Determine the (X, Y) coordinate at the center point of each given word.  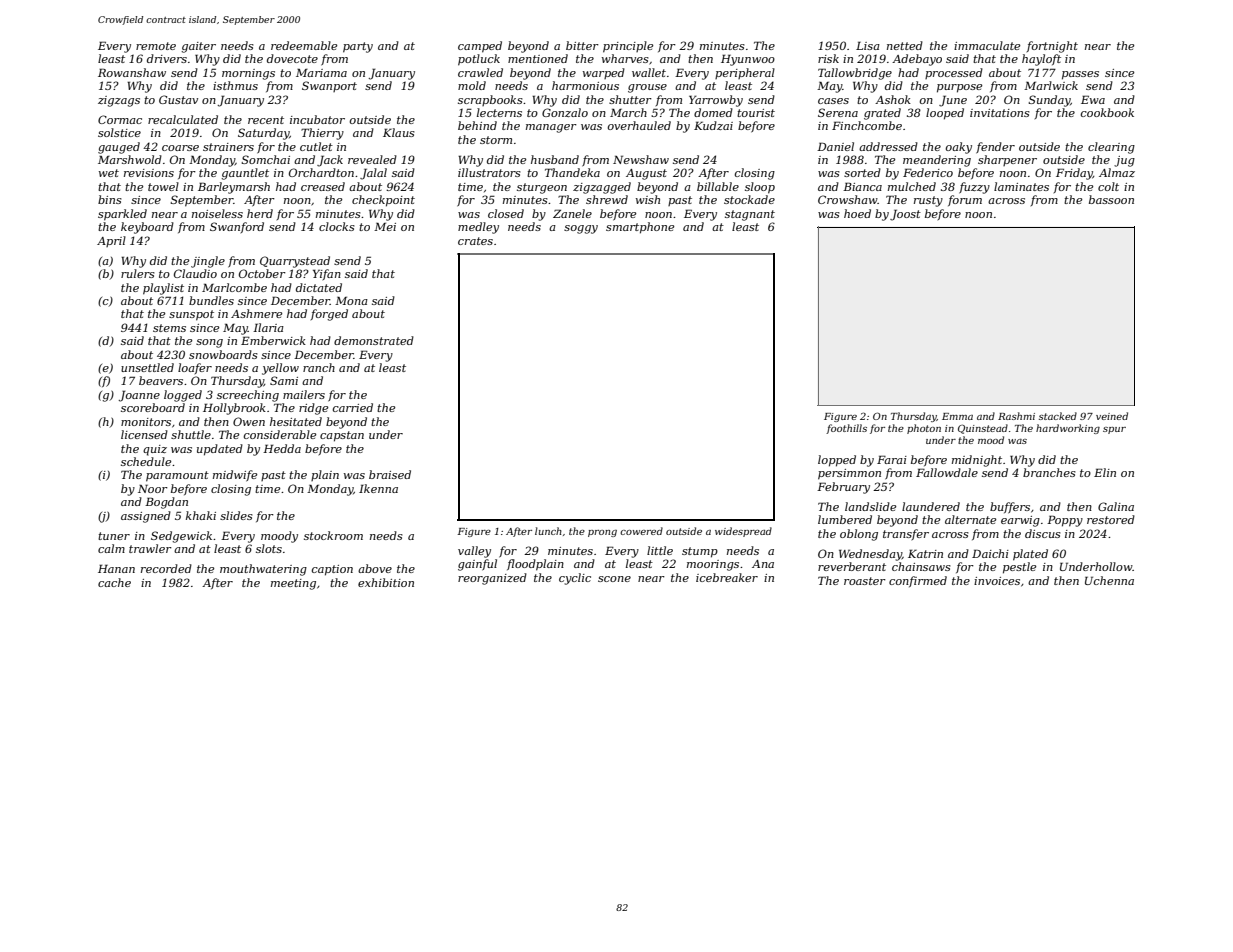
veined (1112, 416)
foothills (846, 429)
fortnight (1052, 47)
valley (474, 552)
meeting (293, 584)
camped (480, 47)
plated (1030, 555)
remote (156, 46)
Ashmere (256, 313)
